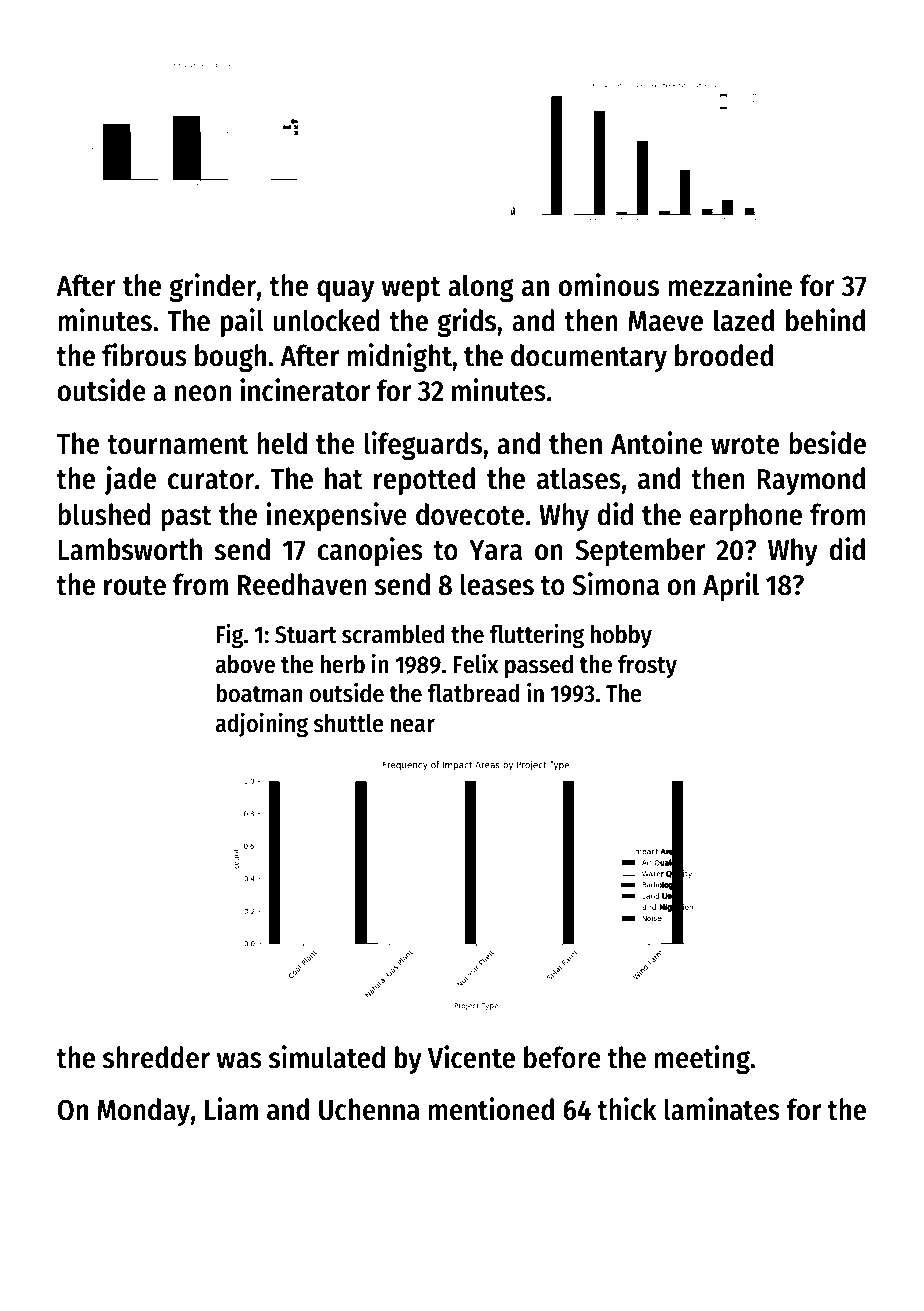 The height and width of the page is (1311, 924). What do you see at coordinates (411, 289) in the page?
I see `wept` at bounding box center [411, 289].
